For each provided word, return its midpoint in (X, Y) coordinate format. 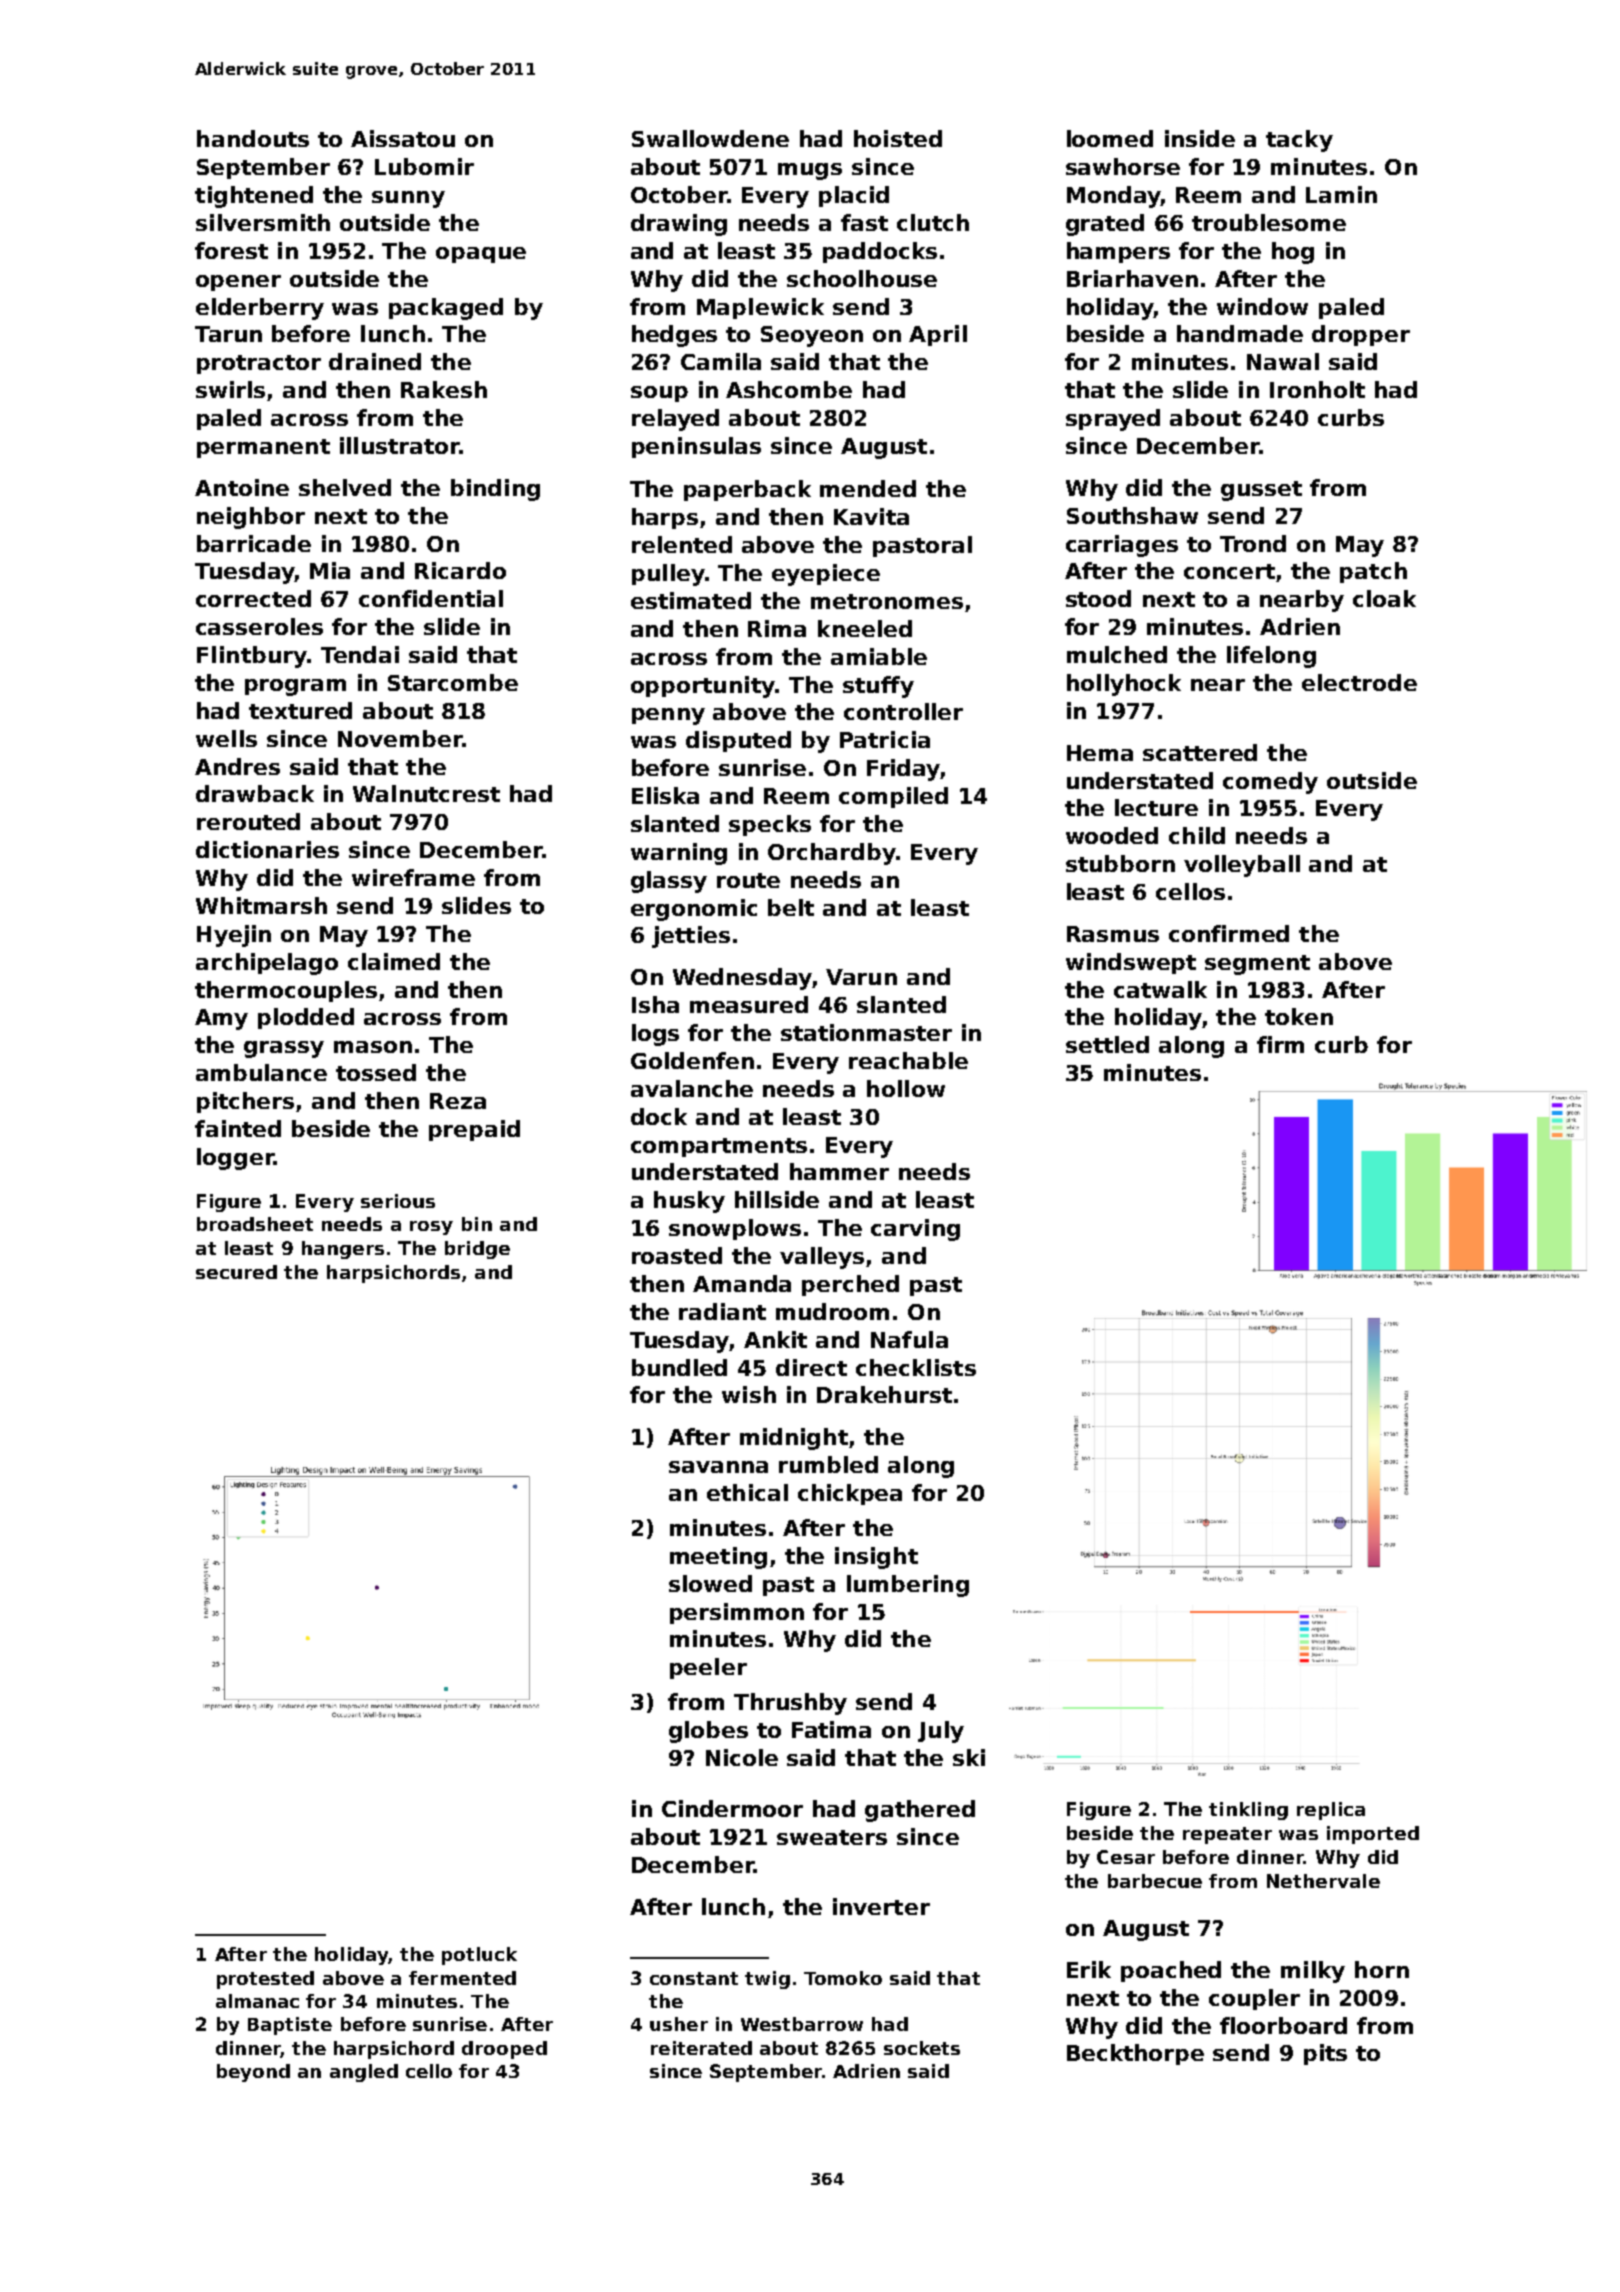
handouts (253, 138)
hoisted (898, 138)
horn (1382, 1969)
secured (236, 1272)
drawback (255, 793)
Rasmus (1113, 934)
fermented (462, 1978)
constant (694, 1978)
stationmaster (866, 1032)
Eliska (665, 795)
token (1299, 1016)
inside (1200, 138)
